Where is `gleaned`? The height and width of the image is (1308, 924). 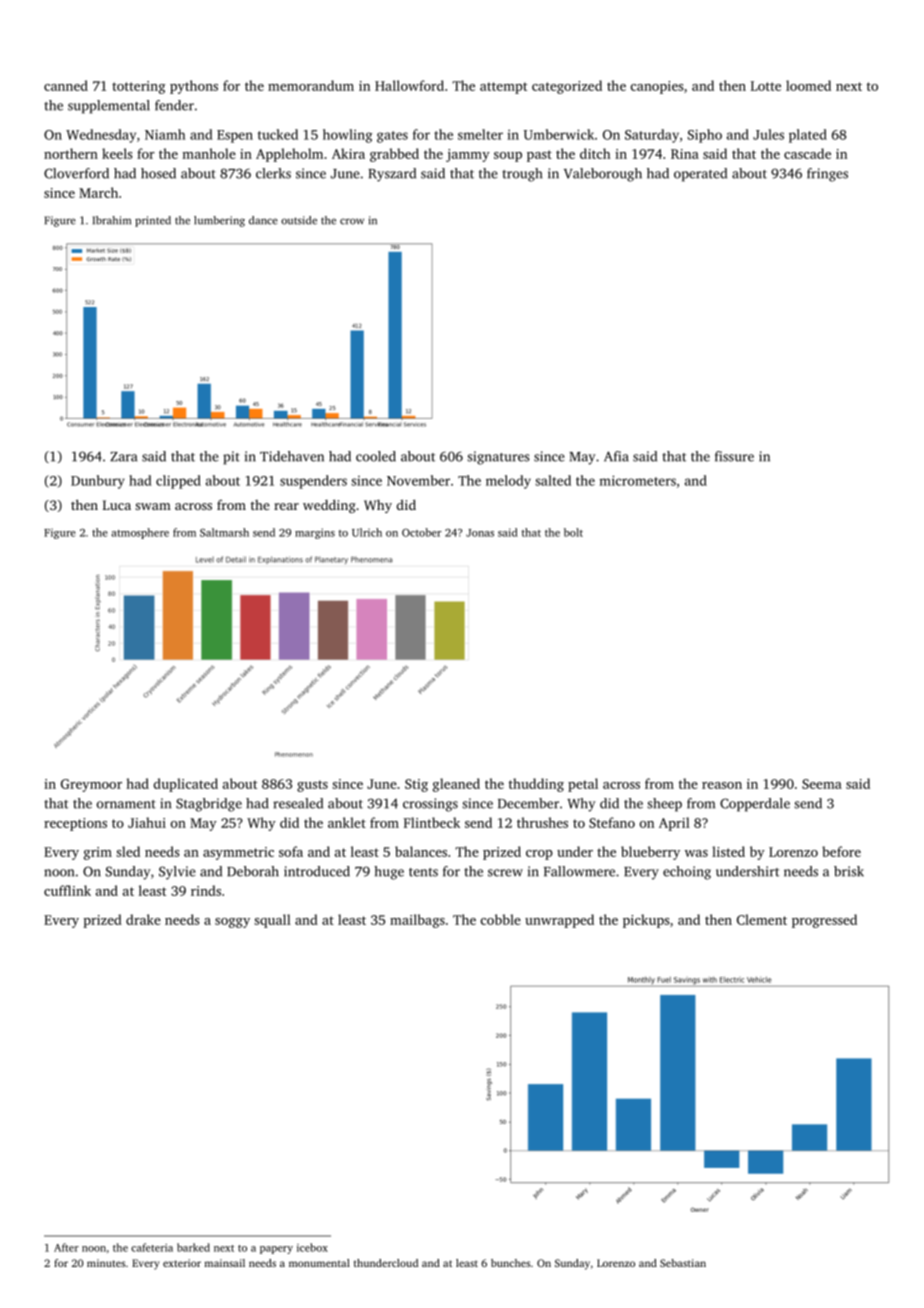 gleaned is located at coordinates (456, 785).
